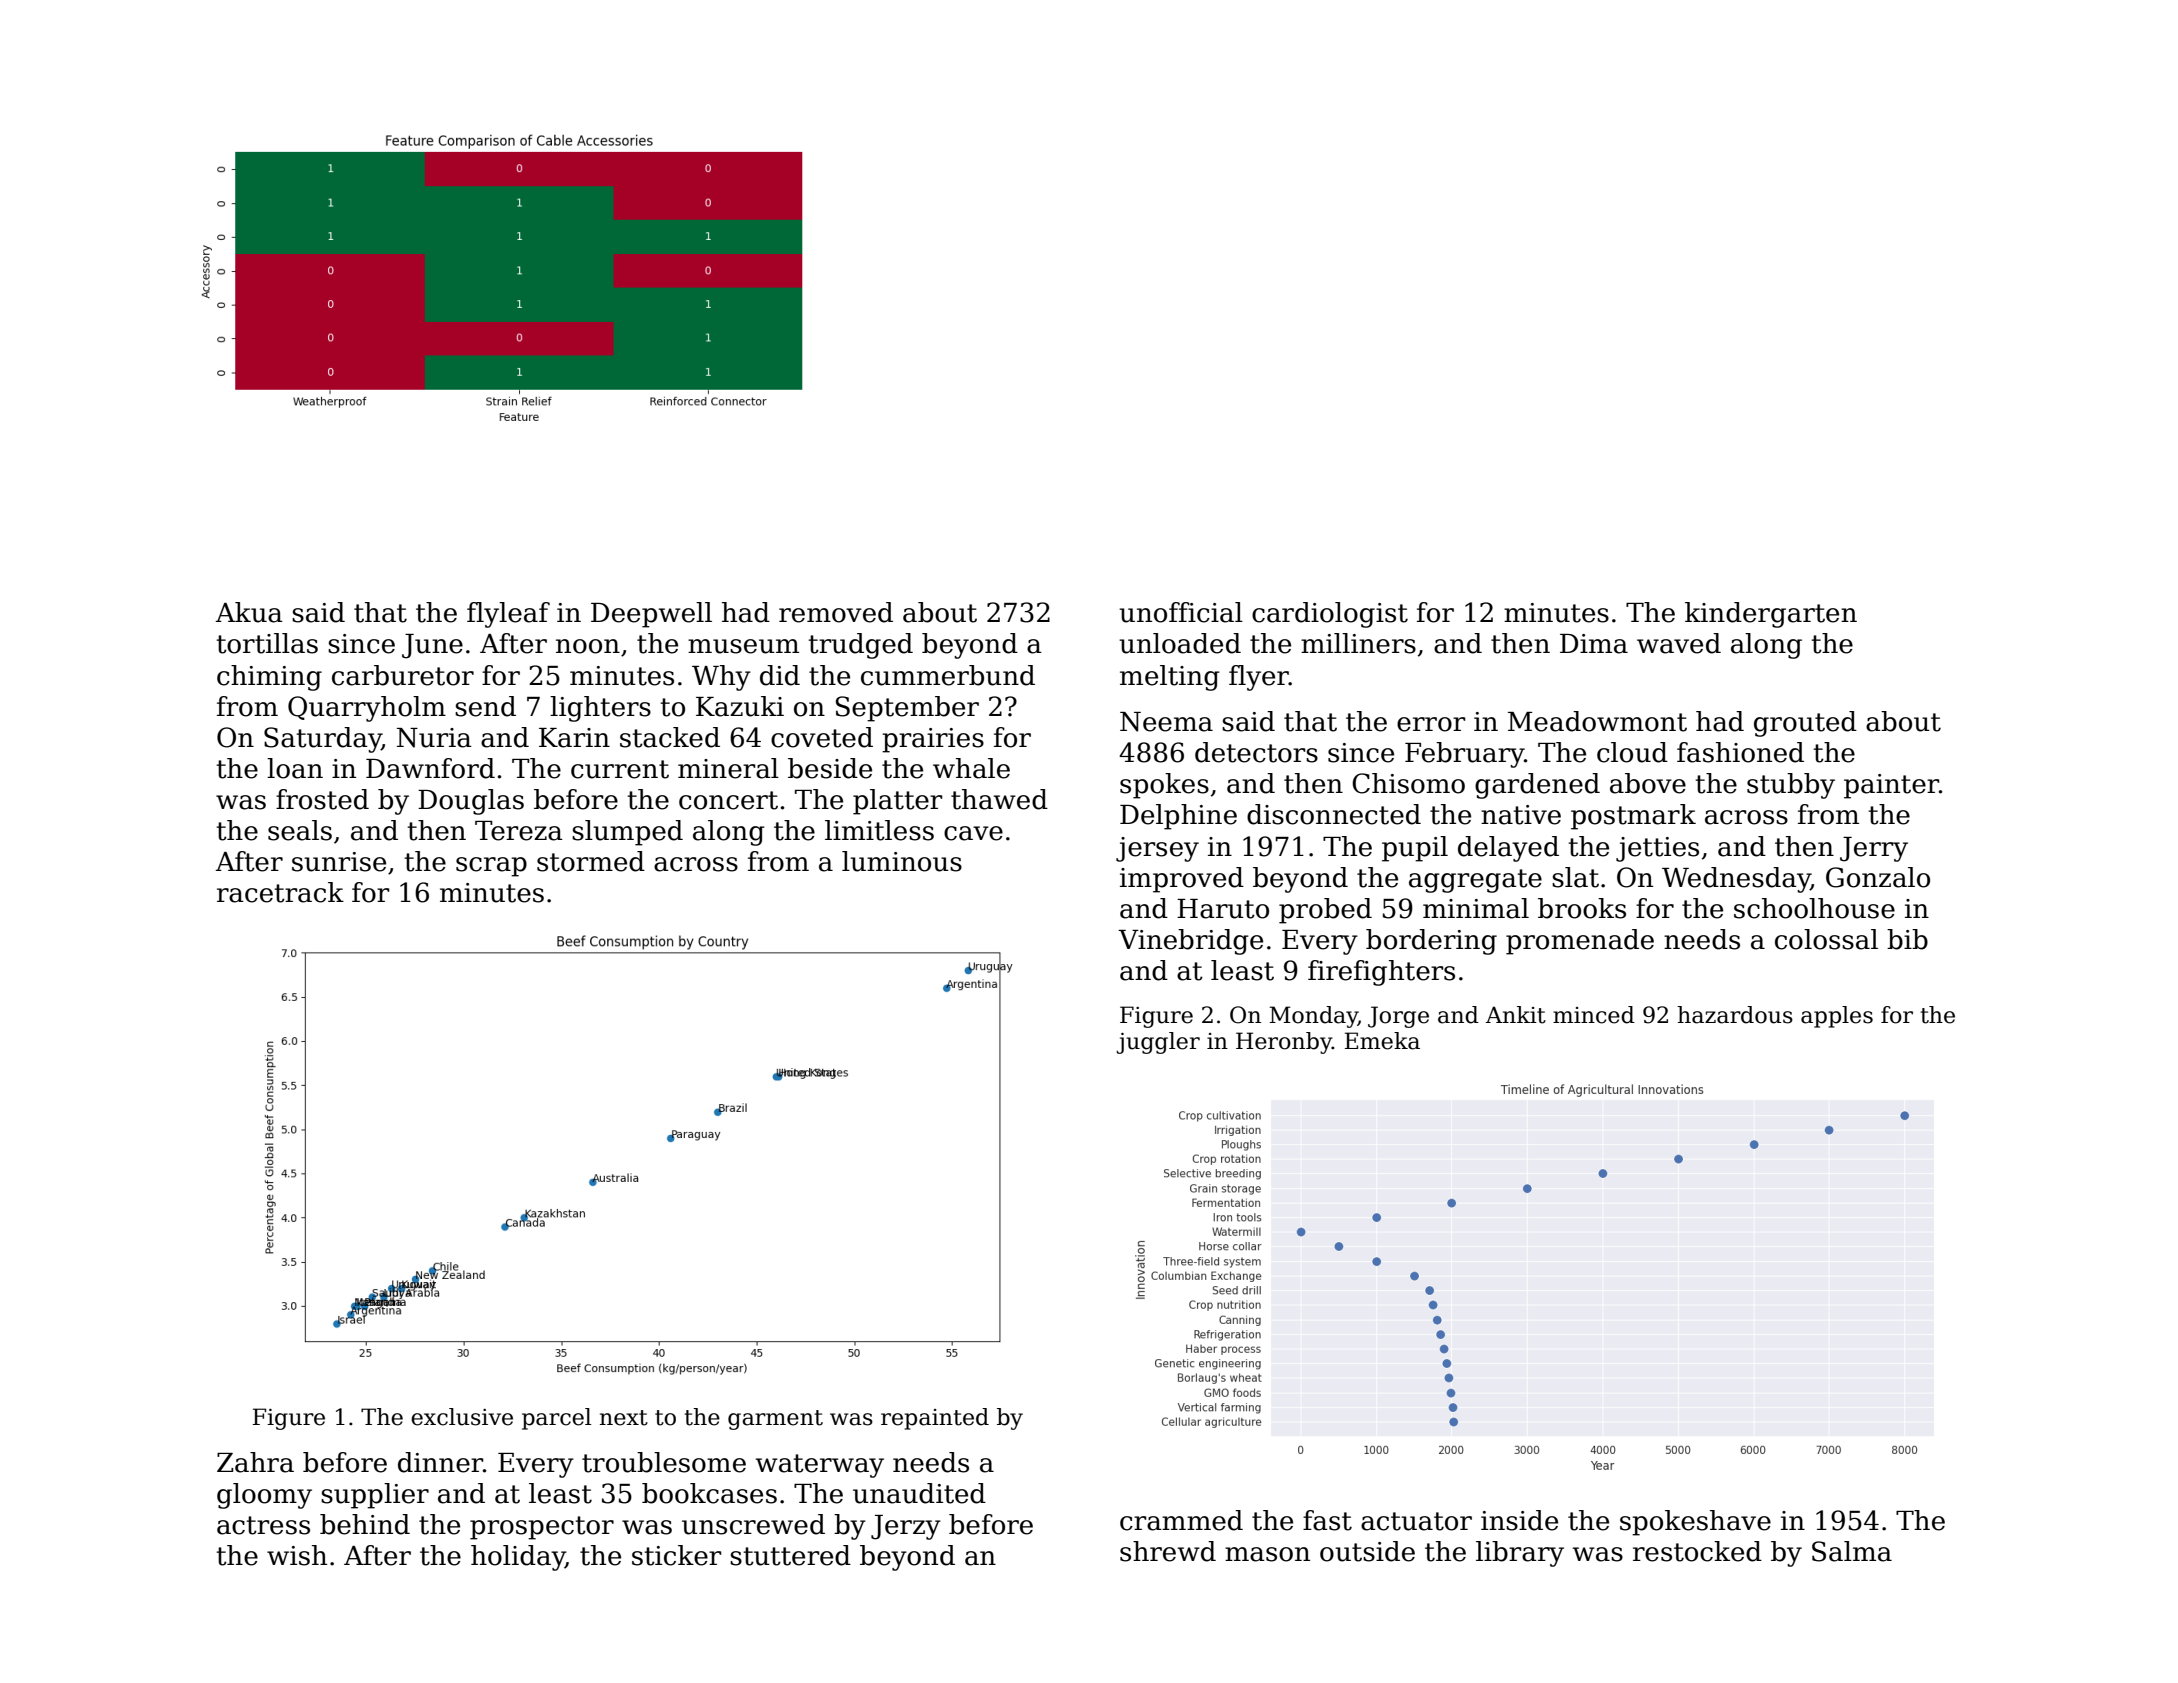  What do you see at coordinates (263, 1525) in the screenshot?
I see `actress` at bounding box center [263, 1525].
